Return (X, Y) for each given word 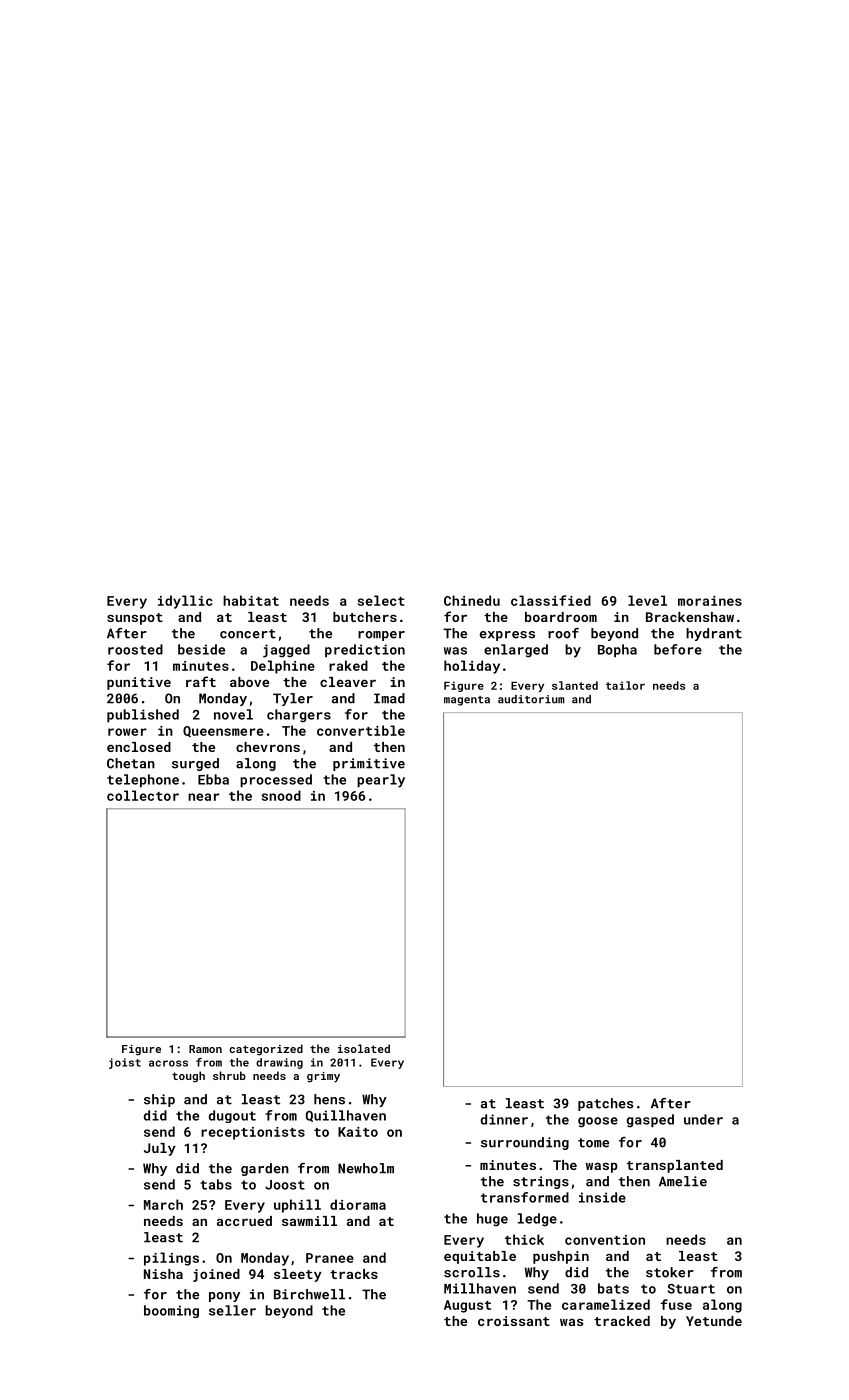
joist (125, 1063)
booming (171, 1311)
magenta (467, 701)
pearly (381, 781)
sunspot (135, 619)
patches (605, 1104)
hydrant (714, 634)
